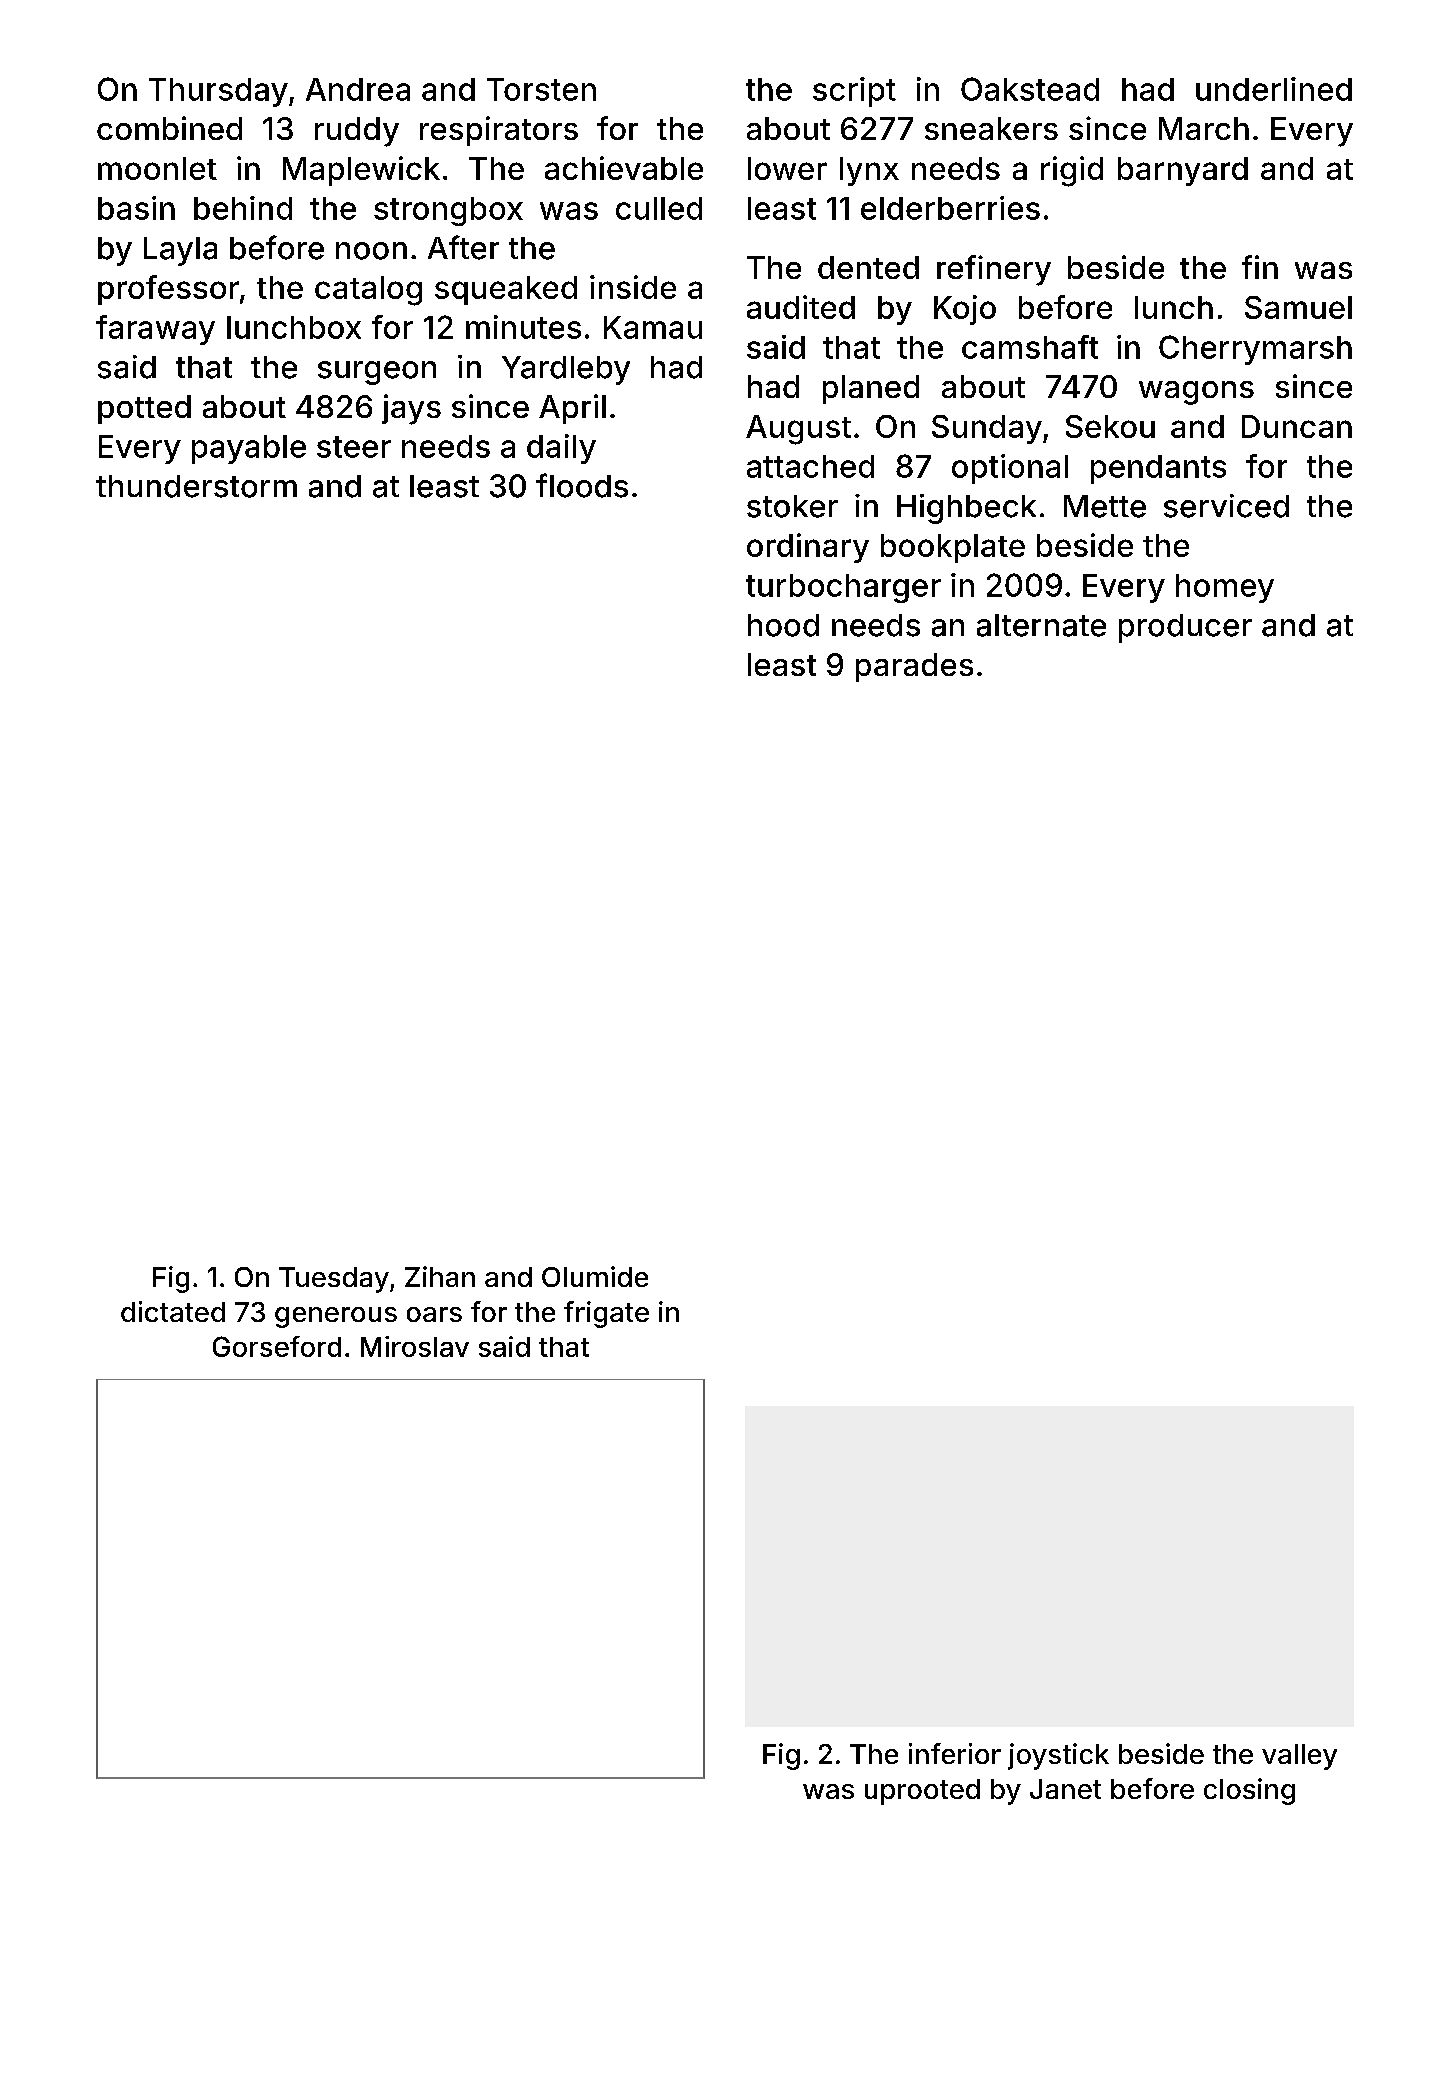 This image has width=1450, height=2100. Describe the element at coordinates (196, 486) in the image. I see `thunderstorm` at that location.
